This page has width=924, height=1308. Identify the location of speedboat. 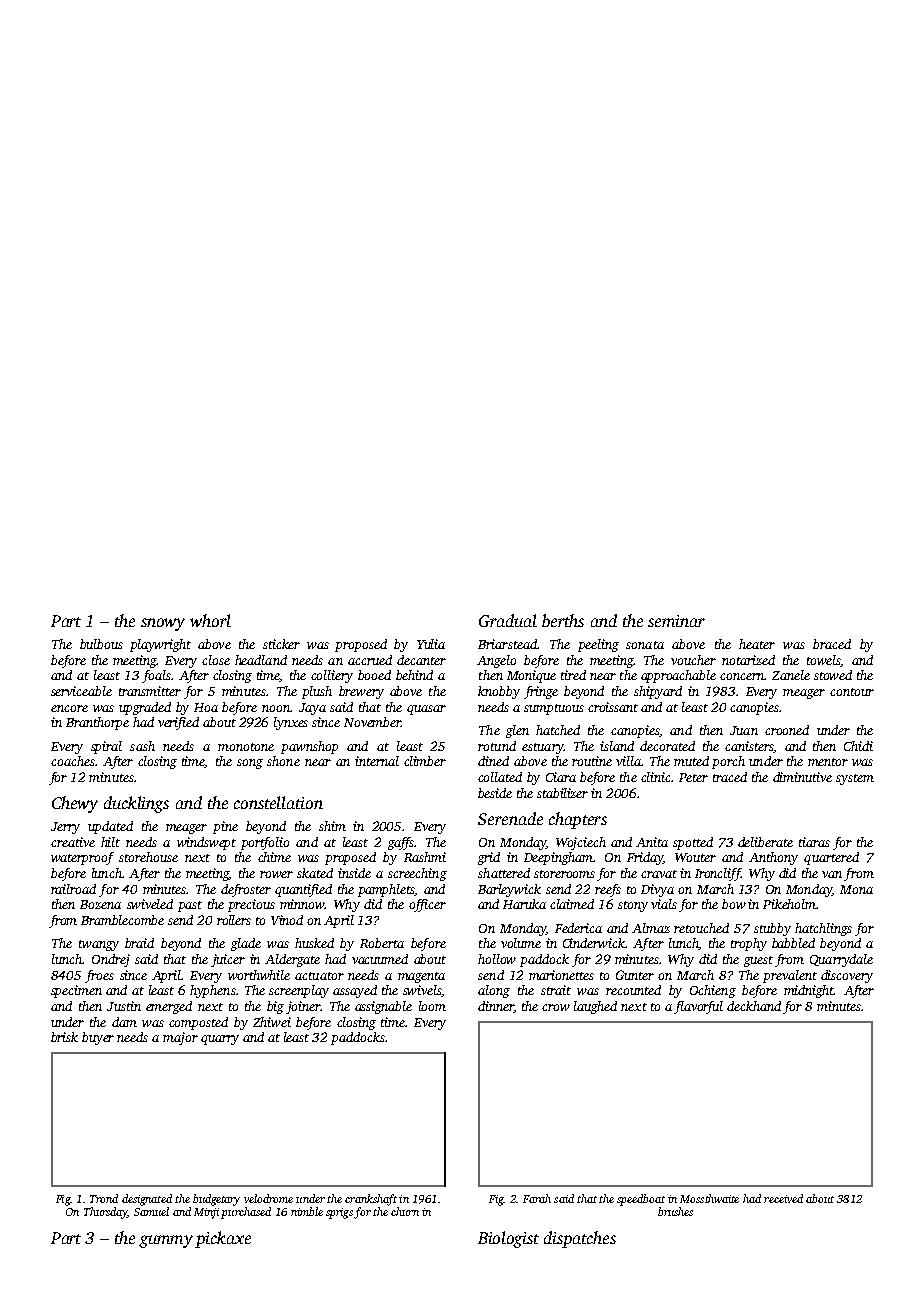
(641, 1200).
